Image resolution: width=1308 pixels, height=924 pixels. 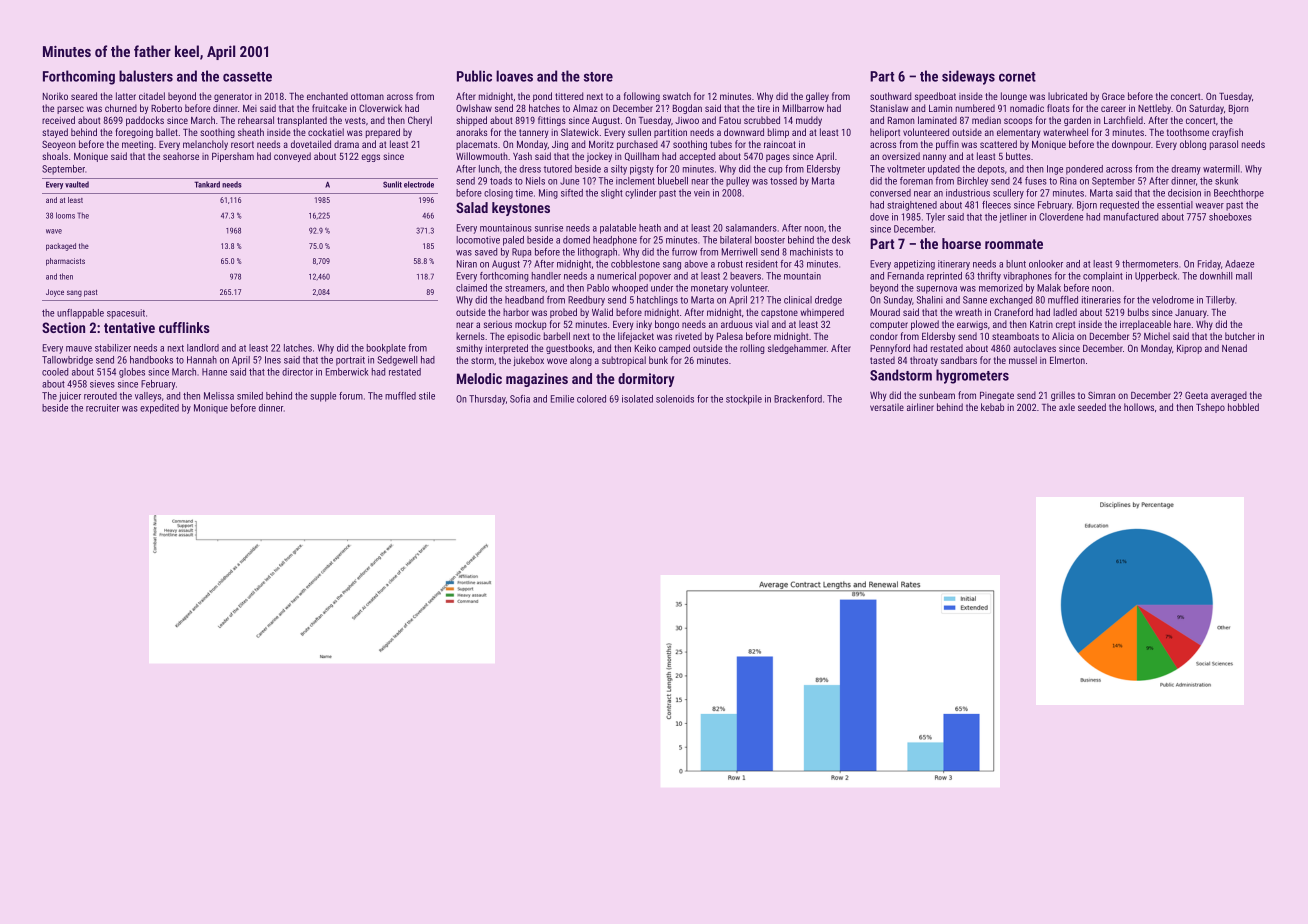 I want to click on pharmacists, so click(x=65, y=262).
